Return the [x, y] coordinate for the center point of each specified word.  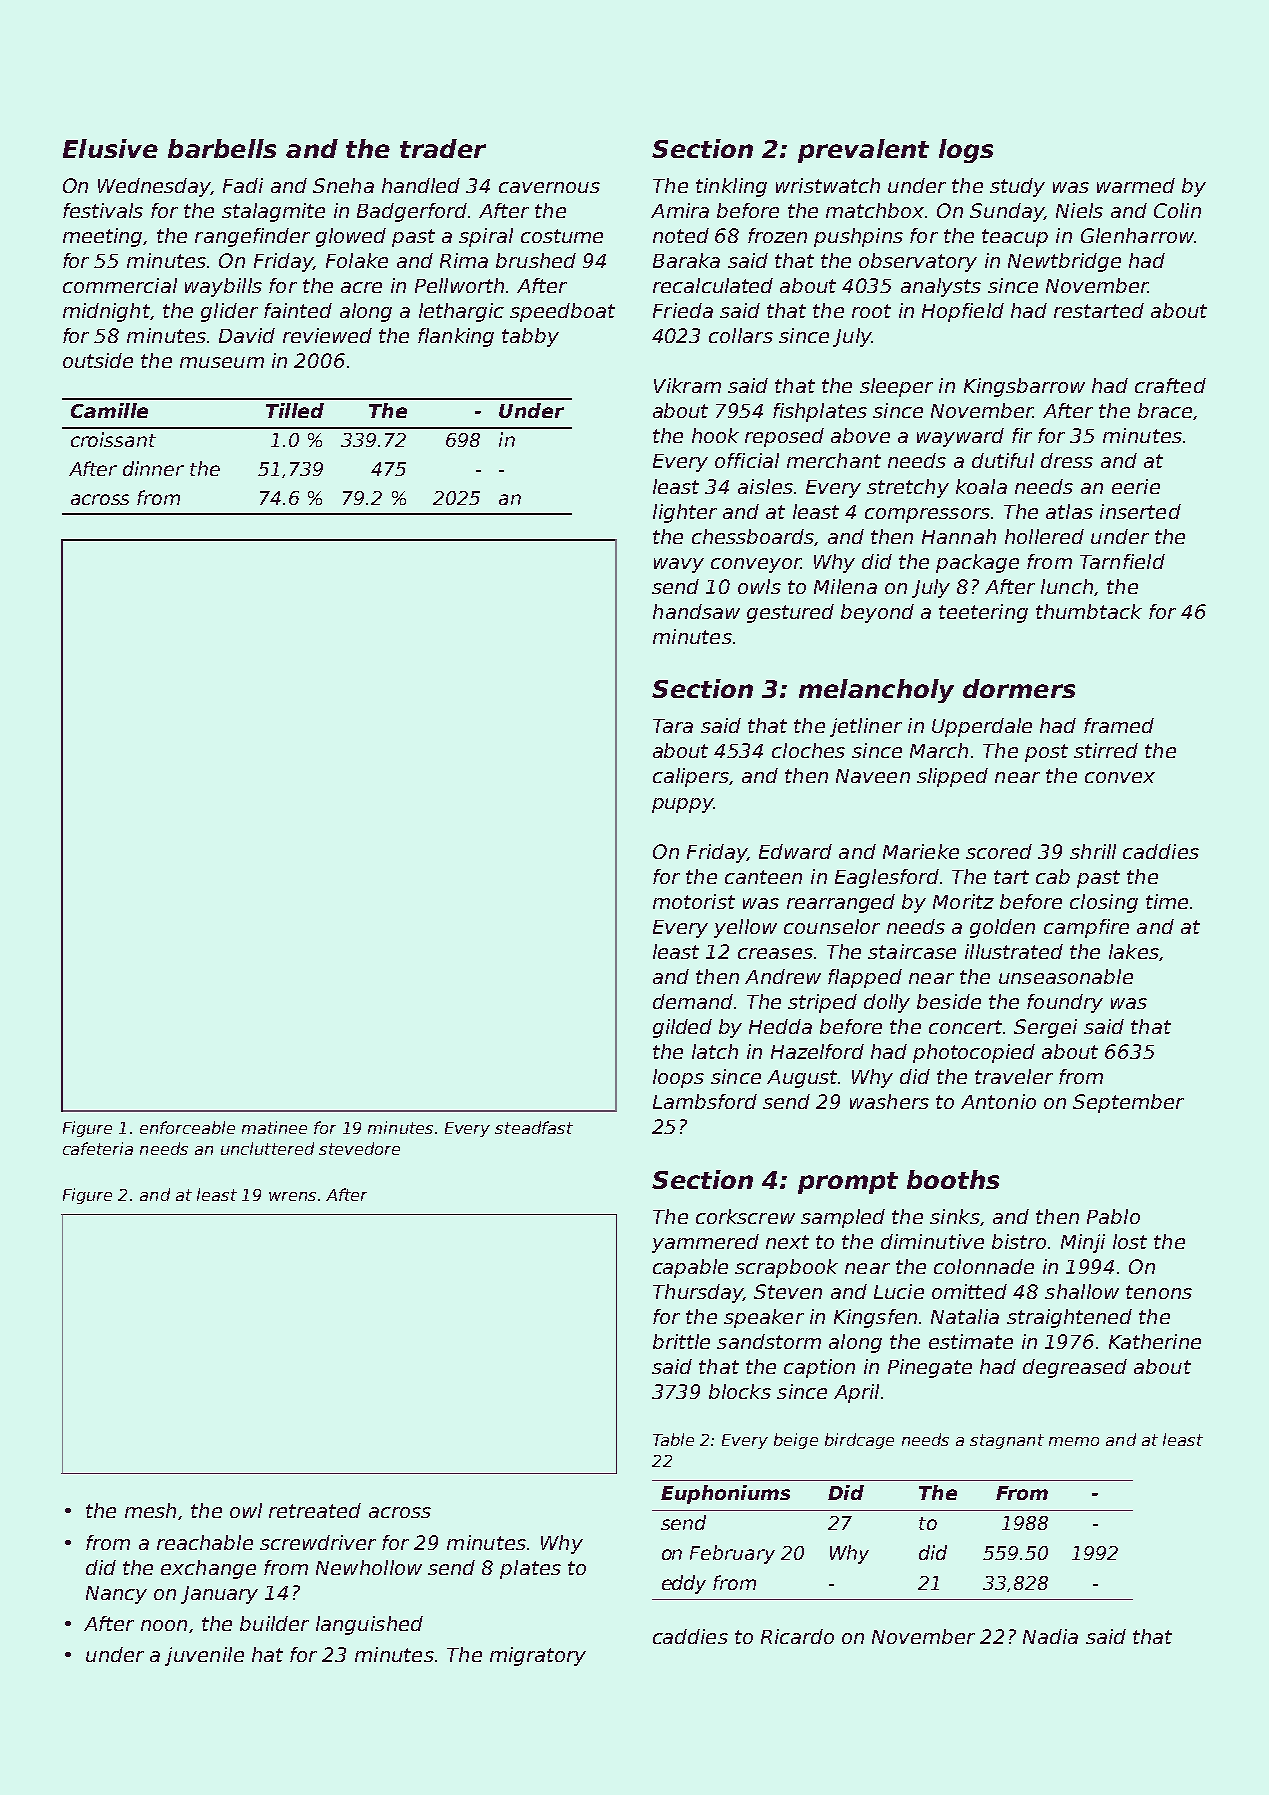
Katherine [1155, 1341]
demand [693, 1001]
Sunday [1007, 212]
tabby [530, 337]
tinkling [731, 187]
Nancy [116, 1595]
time [1167, 901]
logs [966, 151]
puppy [683, 805]
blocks [740, 1391]
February [732, 1554]
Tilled [295, 410]
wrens [292, 1196]
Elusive [110, 148]
